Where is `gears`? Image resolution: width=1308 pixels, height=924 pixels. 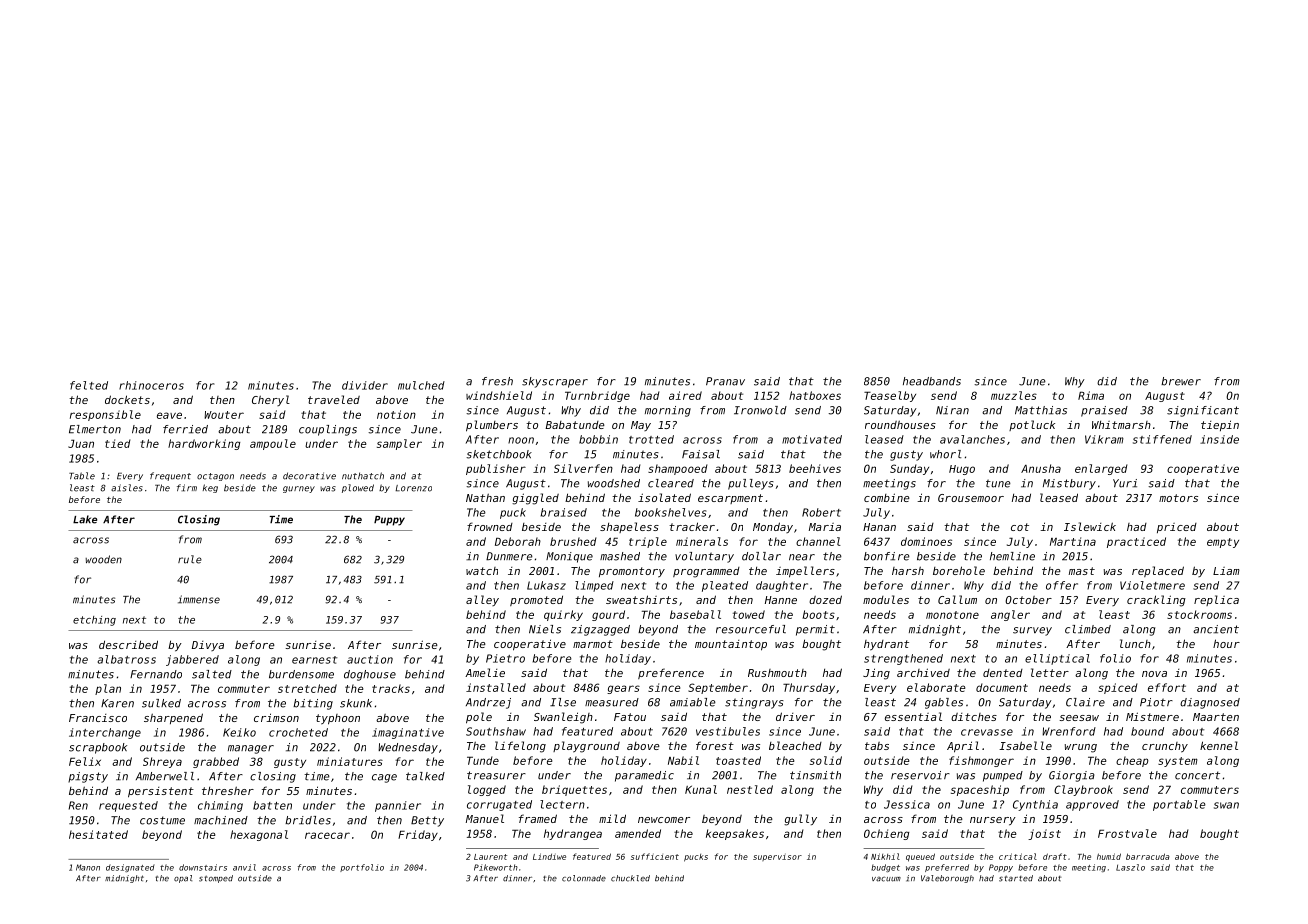
gears is located at coordinates (623, 689).
